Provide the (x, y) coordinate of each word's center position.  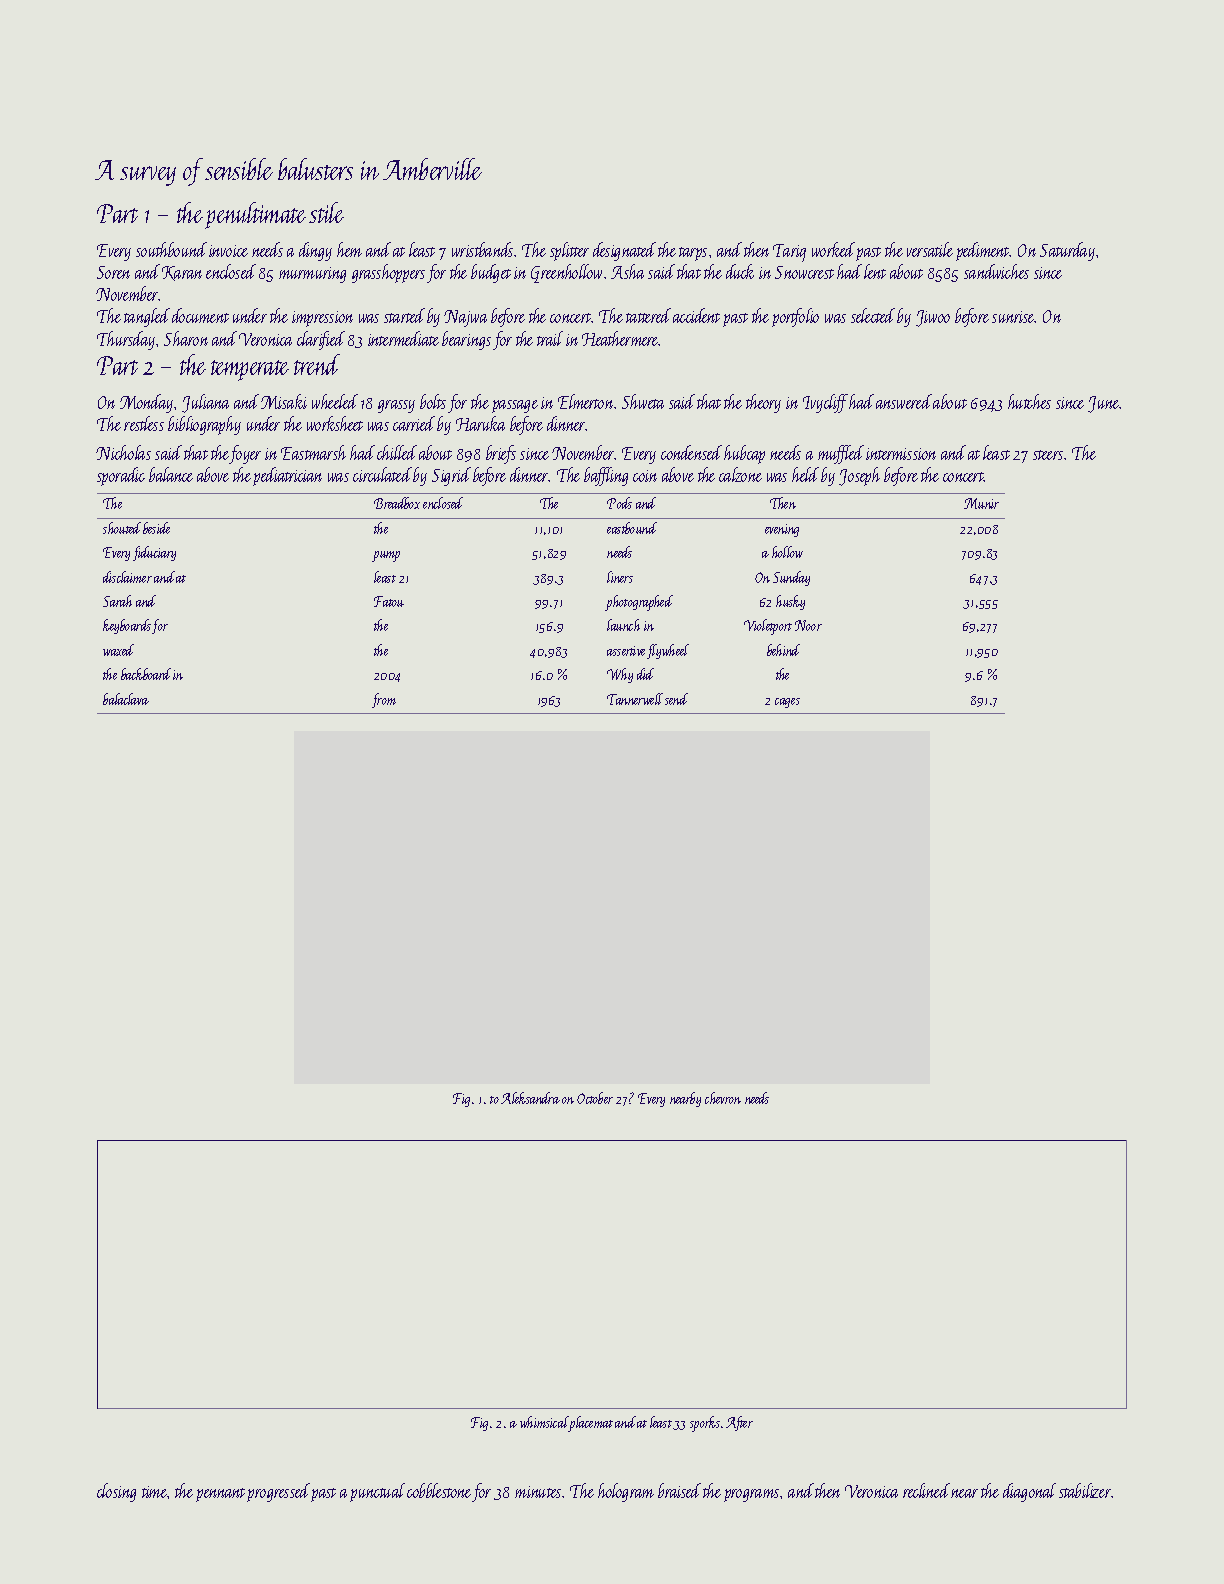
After (739, 1423)
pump (386, 556)
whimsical (544, 1422)
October (595, 1098)
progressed (278, 1492)
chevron (723, 1098)
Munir (981, 503)
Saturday (1067, 251)
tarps (693, 254)
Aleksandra (530, 1098)
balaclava (126, 699)
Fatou (389, 601)
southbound (171, 249)
